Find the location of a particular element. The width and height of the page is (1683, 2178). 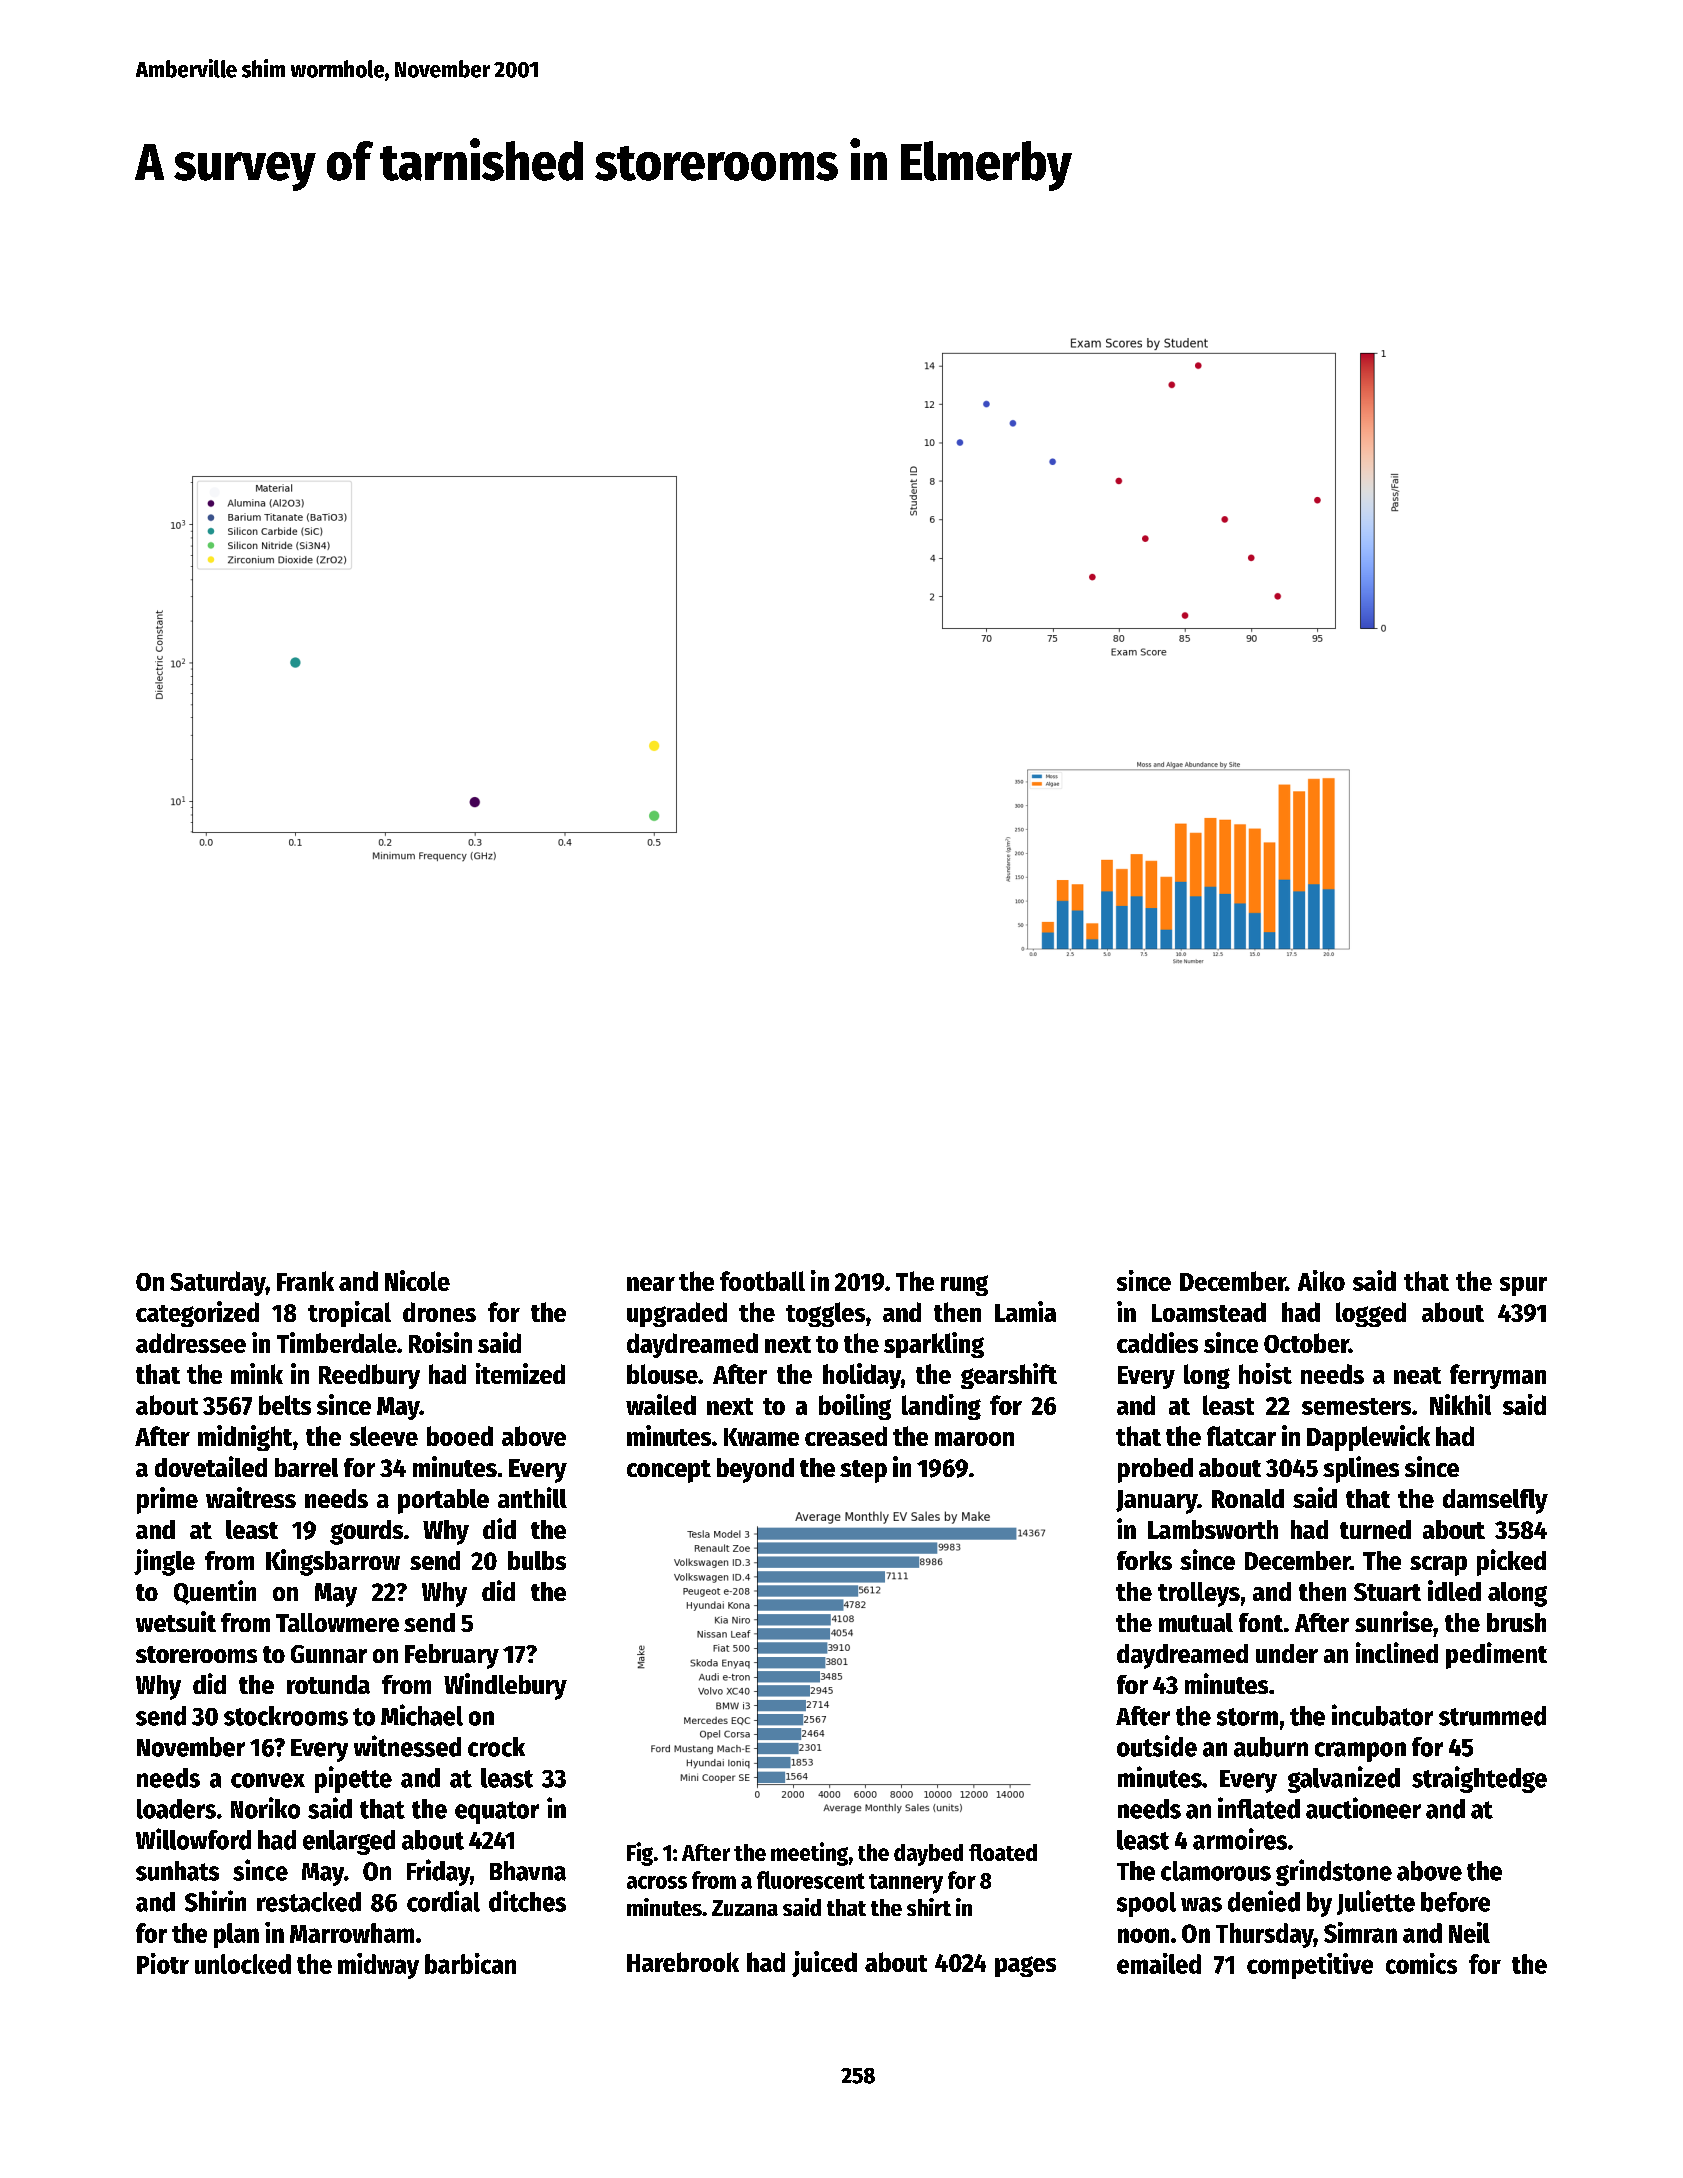

spur is located at coordinates (1523, 1286).
